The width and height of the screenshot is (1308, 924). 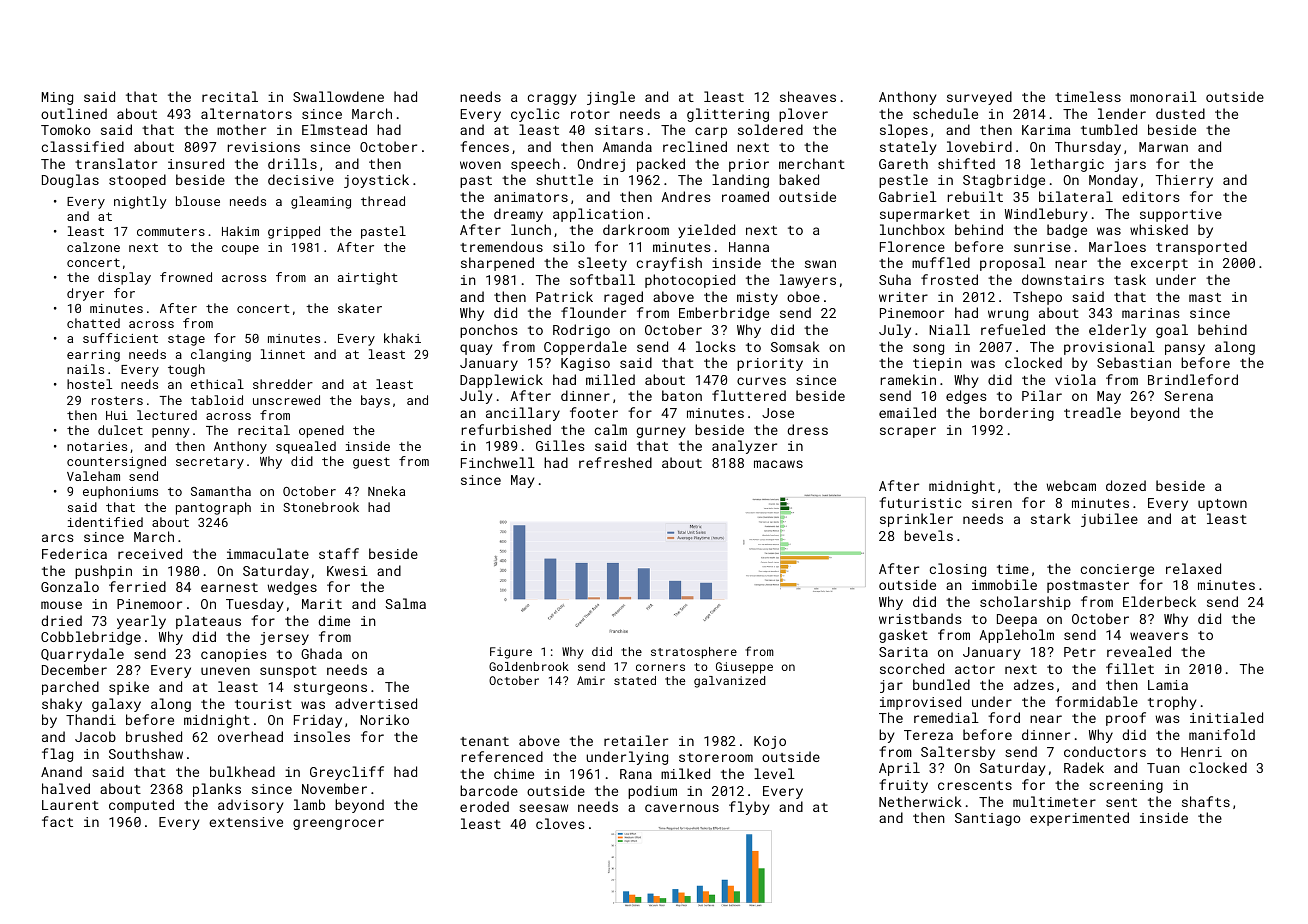 I want to click on provisional, so click(x=1109, y=348).
